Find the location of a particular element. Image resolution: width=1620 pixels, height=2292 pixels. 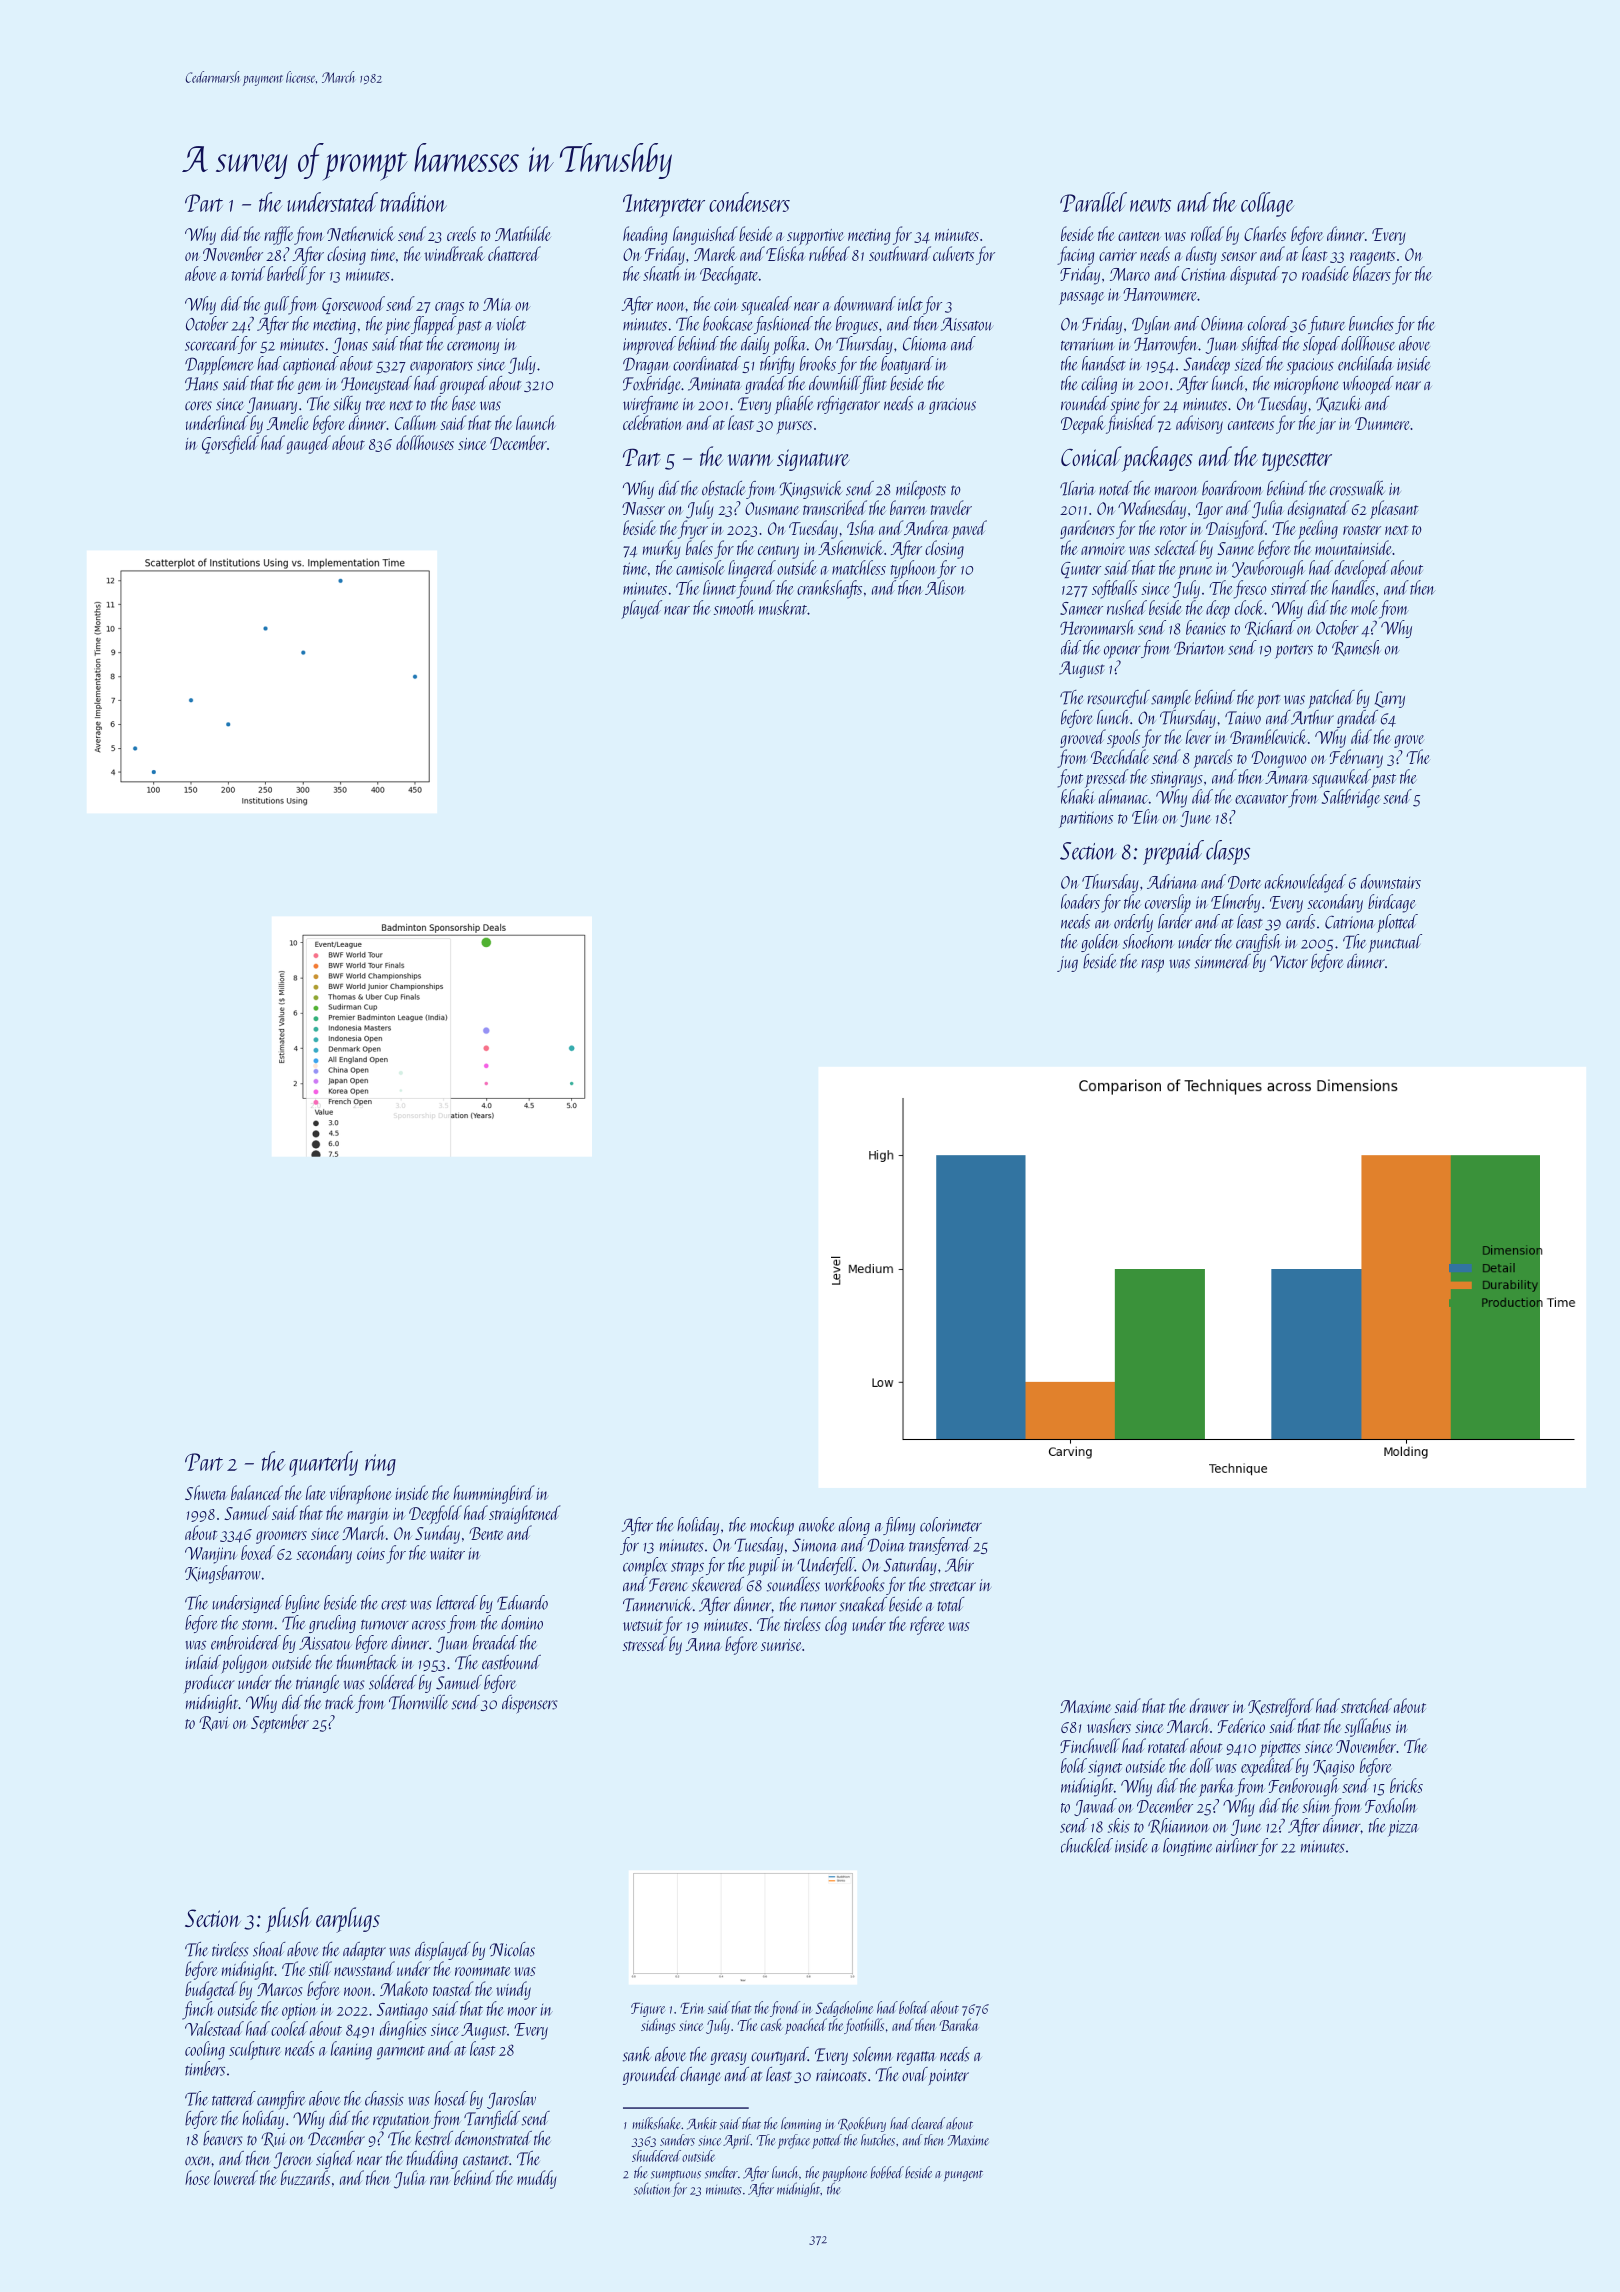

gracious is located at coordinates (952, 406).
